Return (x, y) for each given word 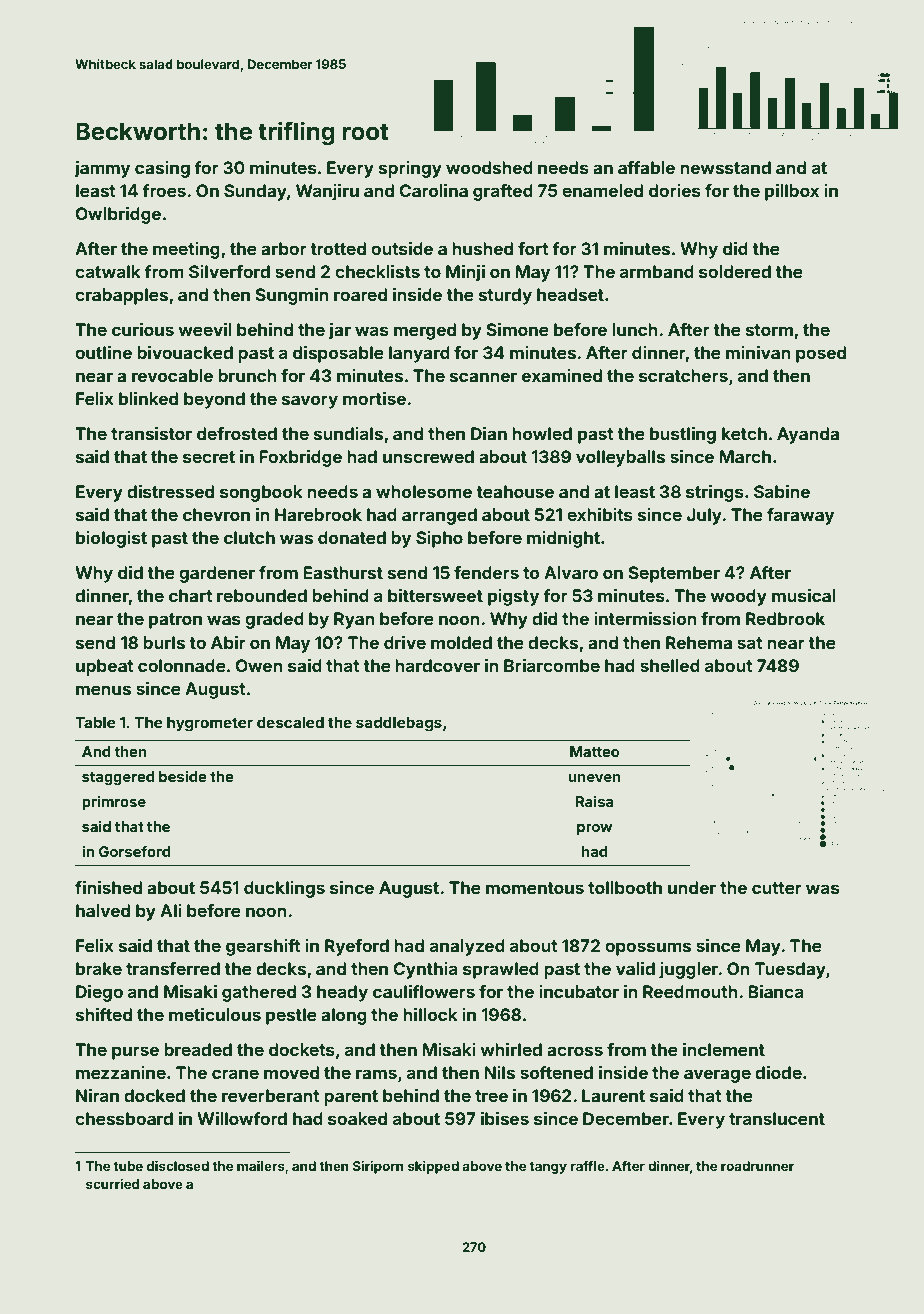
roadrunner (757, 1166)
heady (342, 993)
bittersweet (435, 595)
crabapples (121, 296)
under (692, 887)
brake (99, 968)
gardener (217, 574)
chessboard (124, 1118)
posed (821, 354)
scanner (483, 377)
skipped (433, 1167)
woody (739, 597)
